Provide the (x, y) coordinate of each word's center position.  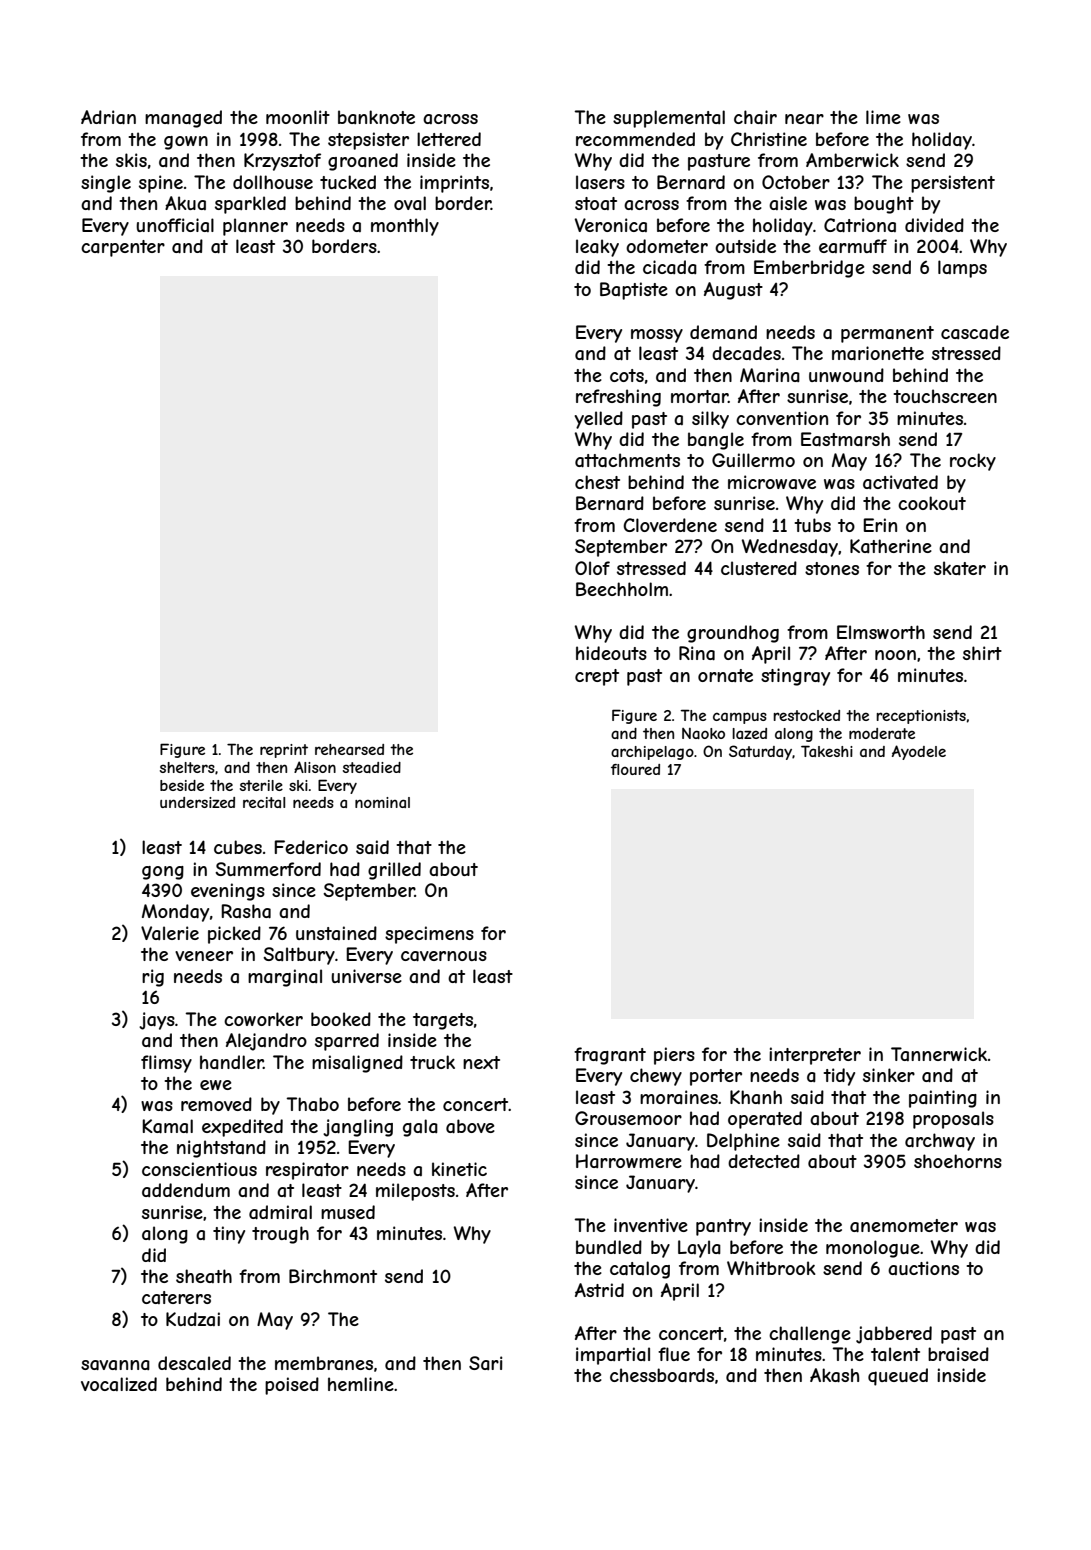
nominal (382, 802)
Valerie (170, 933)
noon (895, 655)
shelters (187, 767)
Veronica (611, 225)
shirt (982, 653)
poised (292, 1386)
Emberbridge (809, 269)
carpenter (123, 248)
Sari (486, 1363)
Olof (592, 568)
